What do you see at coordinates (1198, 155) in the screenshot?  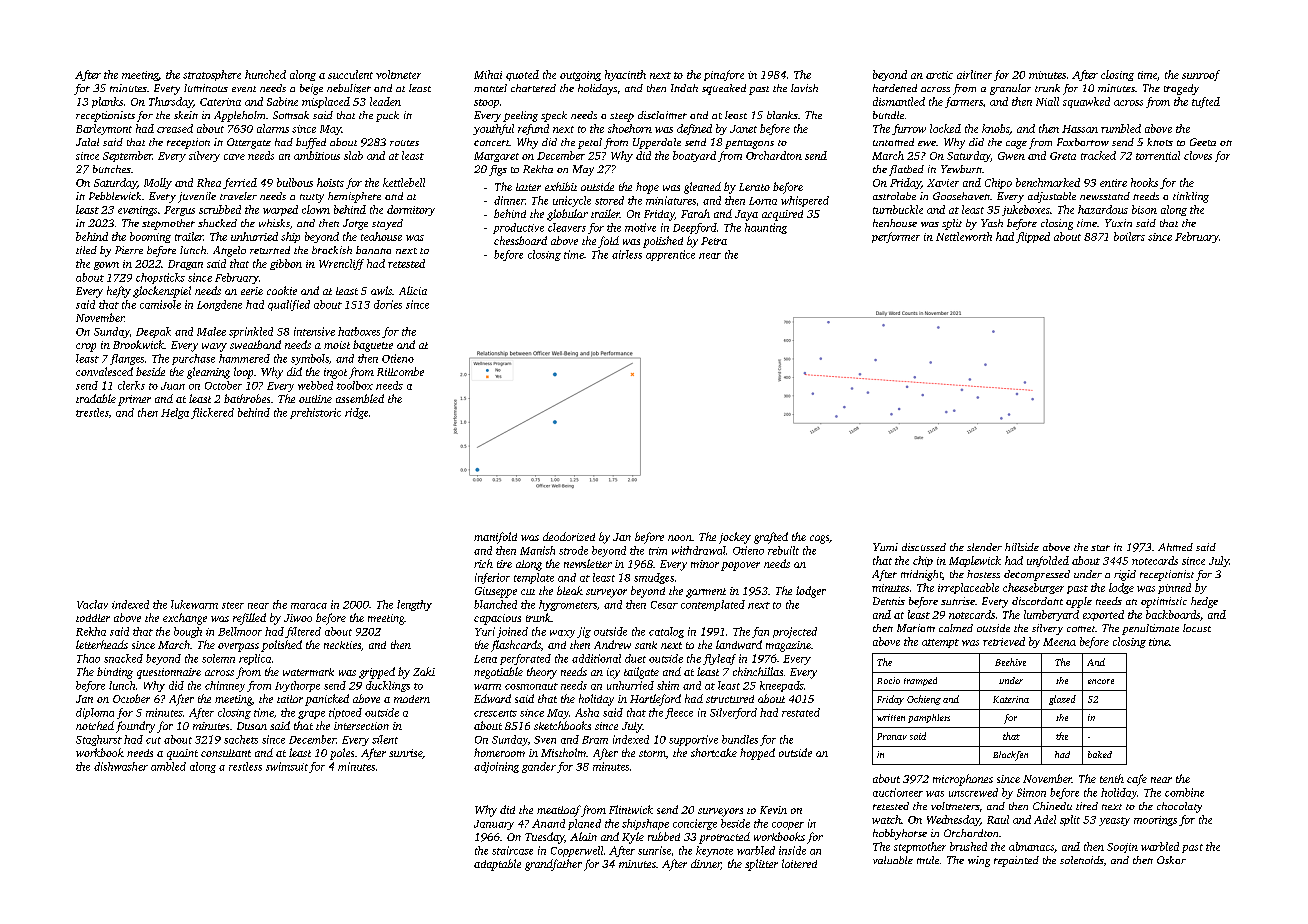 I see `cloves` at bounding box center [1198, 155].
